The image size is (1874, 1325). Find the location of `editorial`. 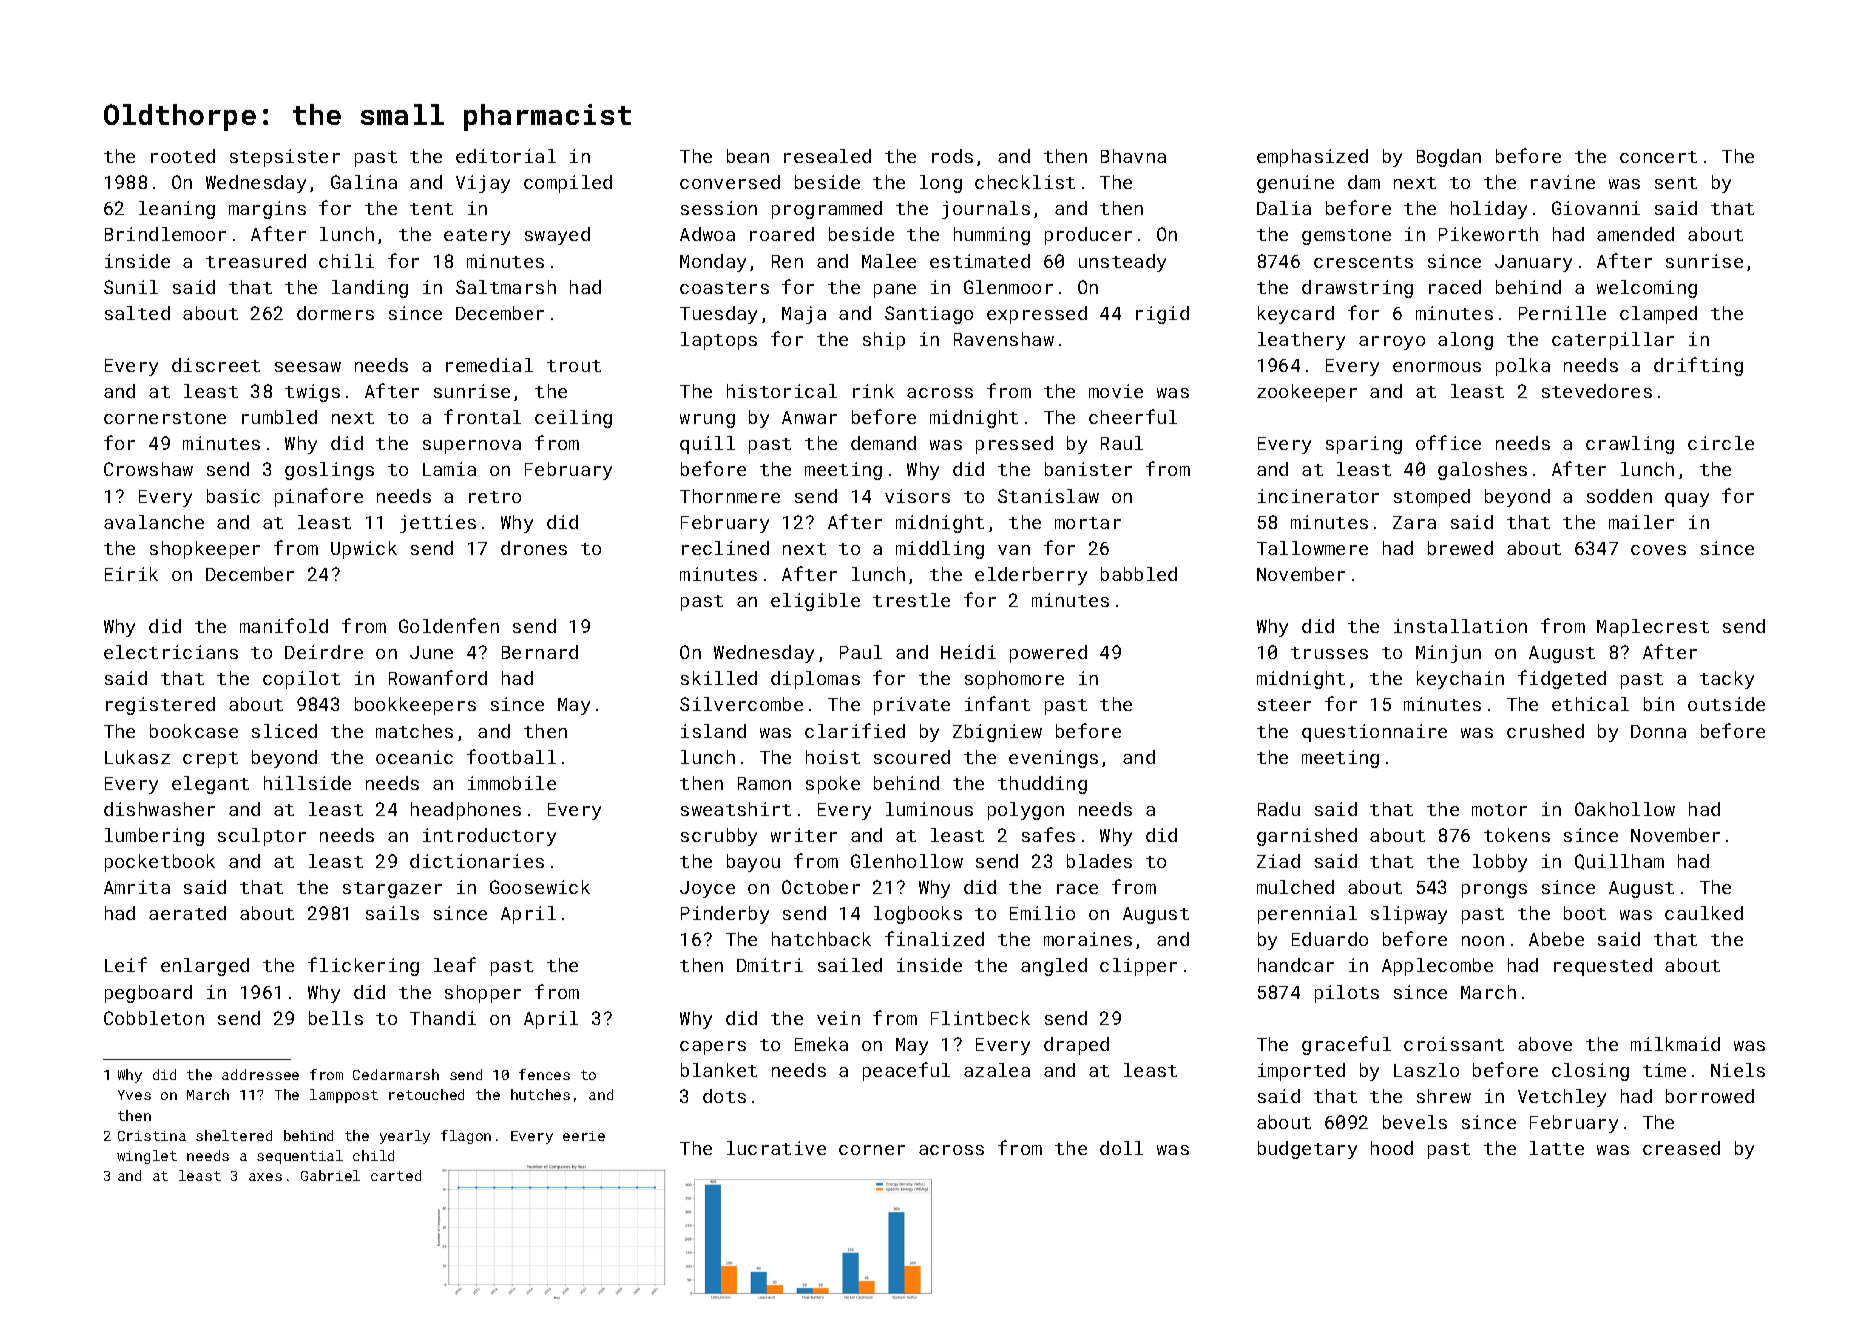

editorial is located at coordinates (506, 156).
